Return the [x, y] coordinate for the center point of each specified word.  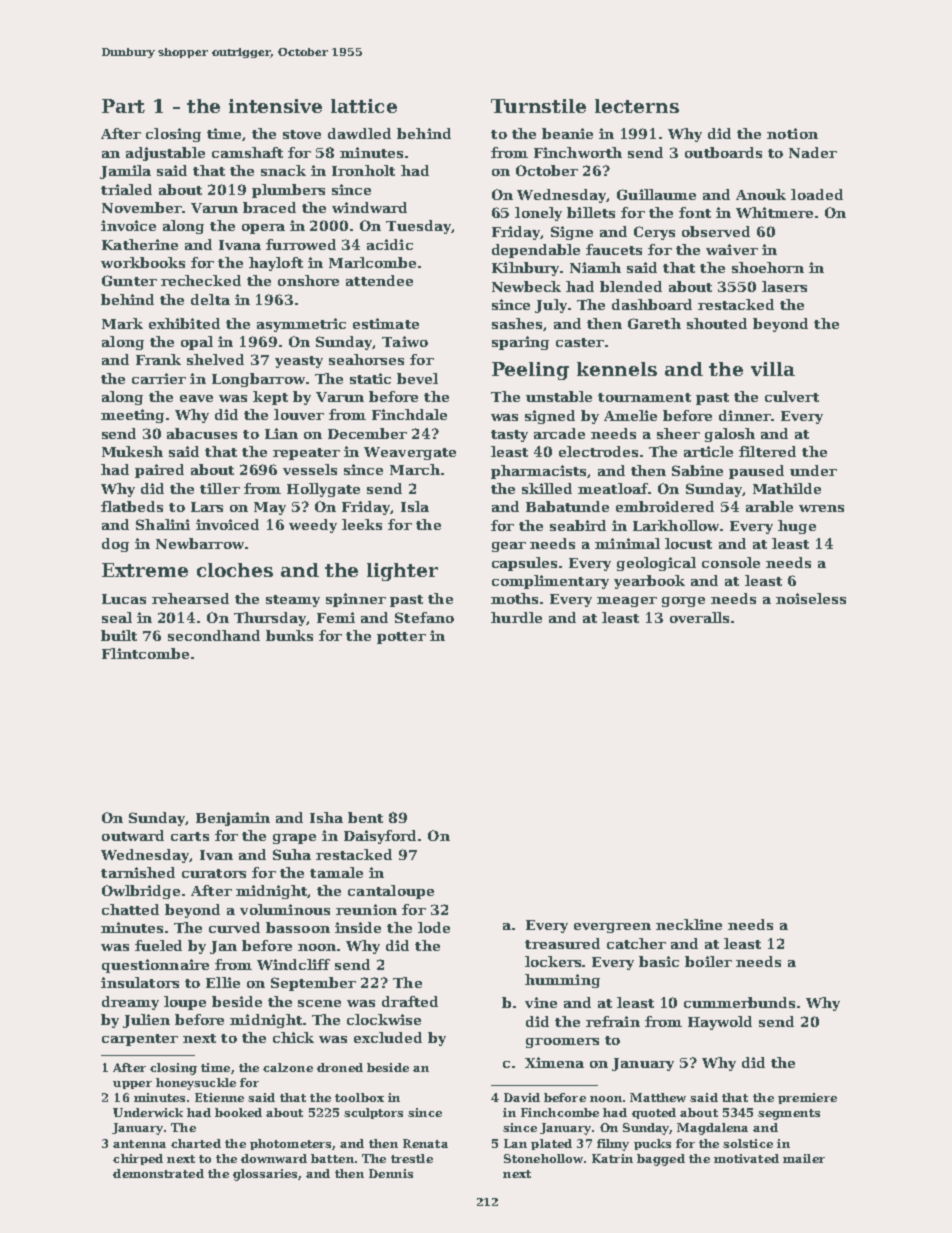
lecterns [637, 106]
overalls [699, 617]
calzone [288, 1067]
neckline [689, 924]
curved [234, 927]
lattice [364, 106]
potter [401, 638]
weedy [313, 526]
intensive [275, 106]
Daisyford [380, 837]
